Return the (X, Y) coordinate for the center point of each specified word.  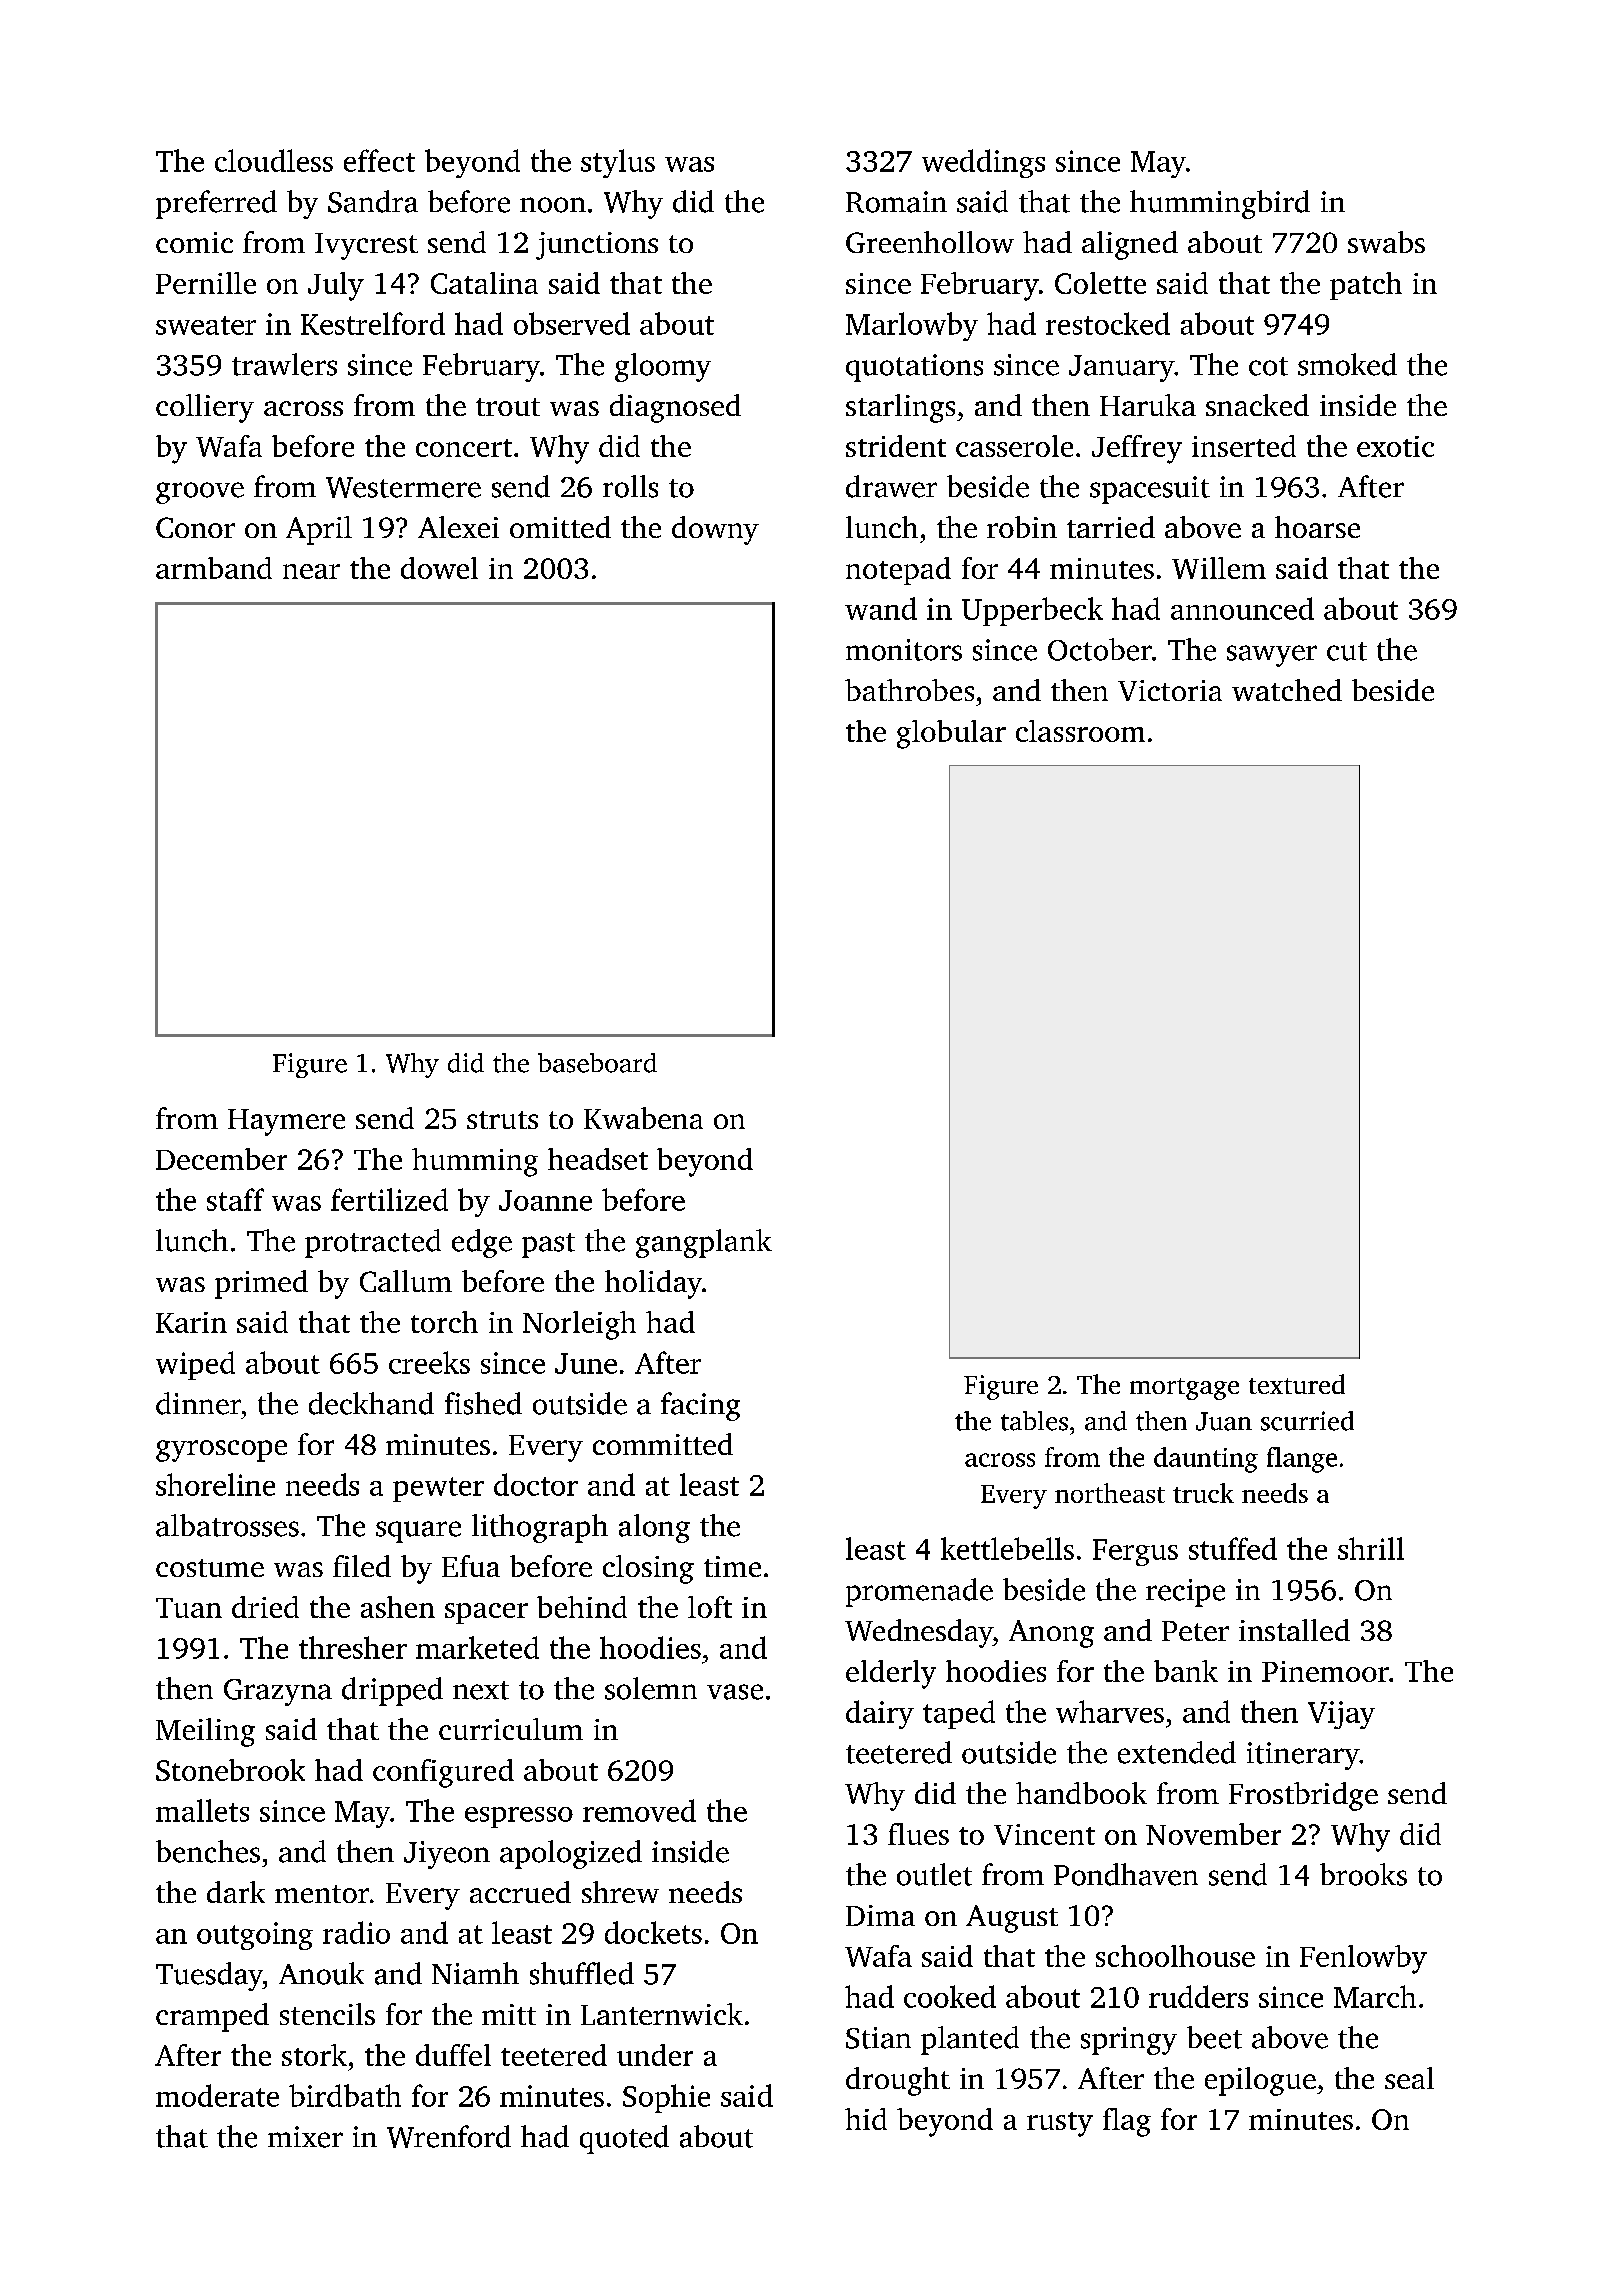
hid (866, 2119)
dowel (439, 568)
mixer (305, 2137)
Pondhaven (1126, 1874)
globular (951, 734)
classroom (1080, 731)
